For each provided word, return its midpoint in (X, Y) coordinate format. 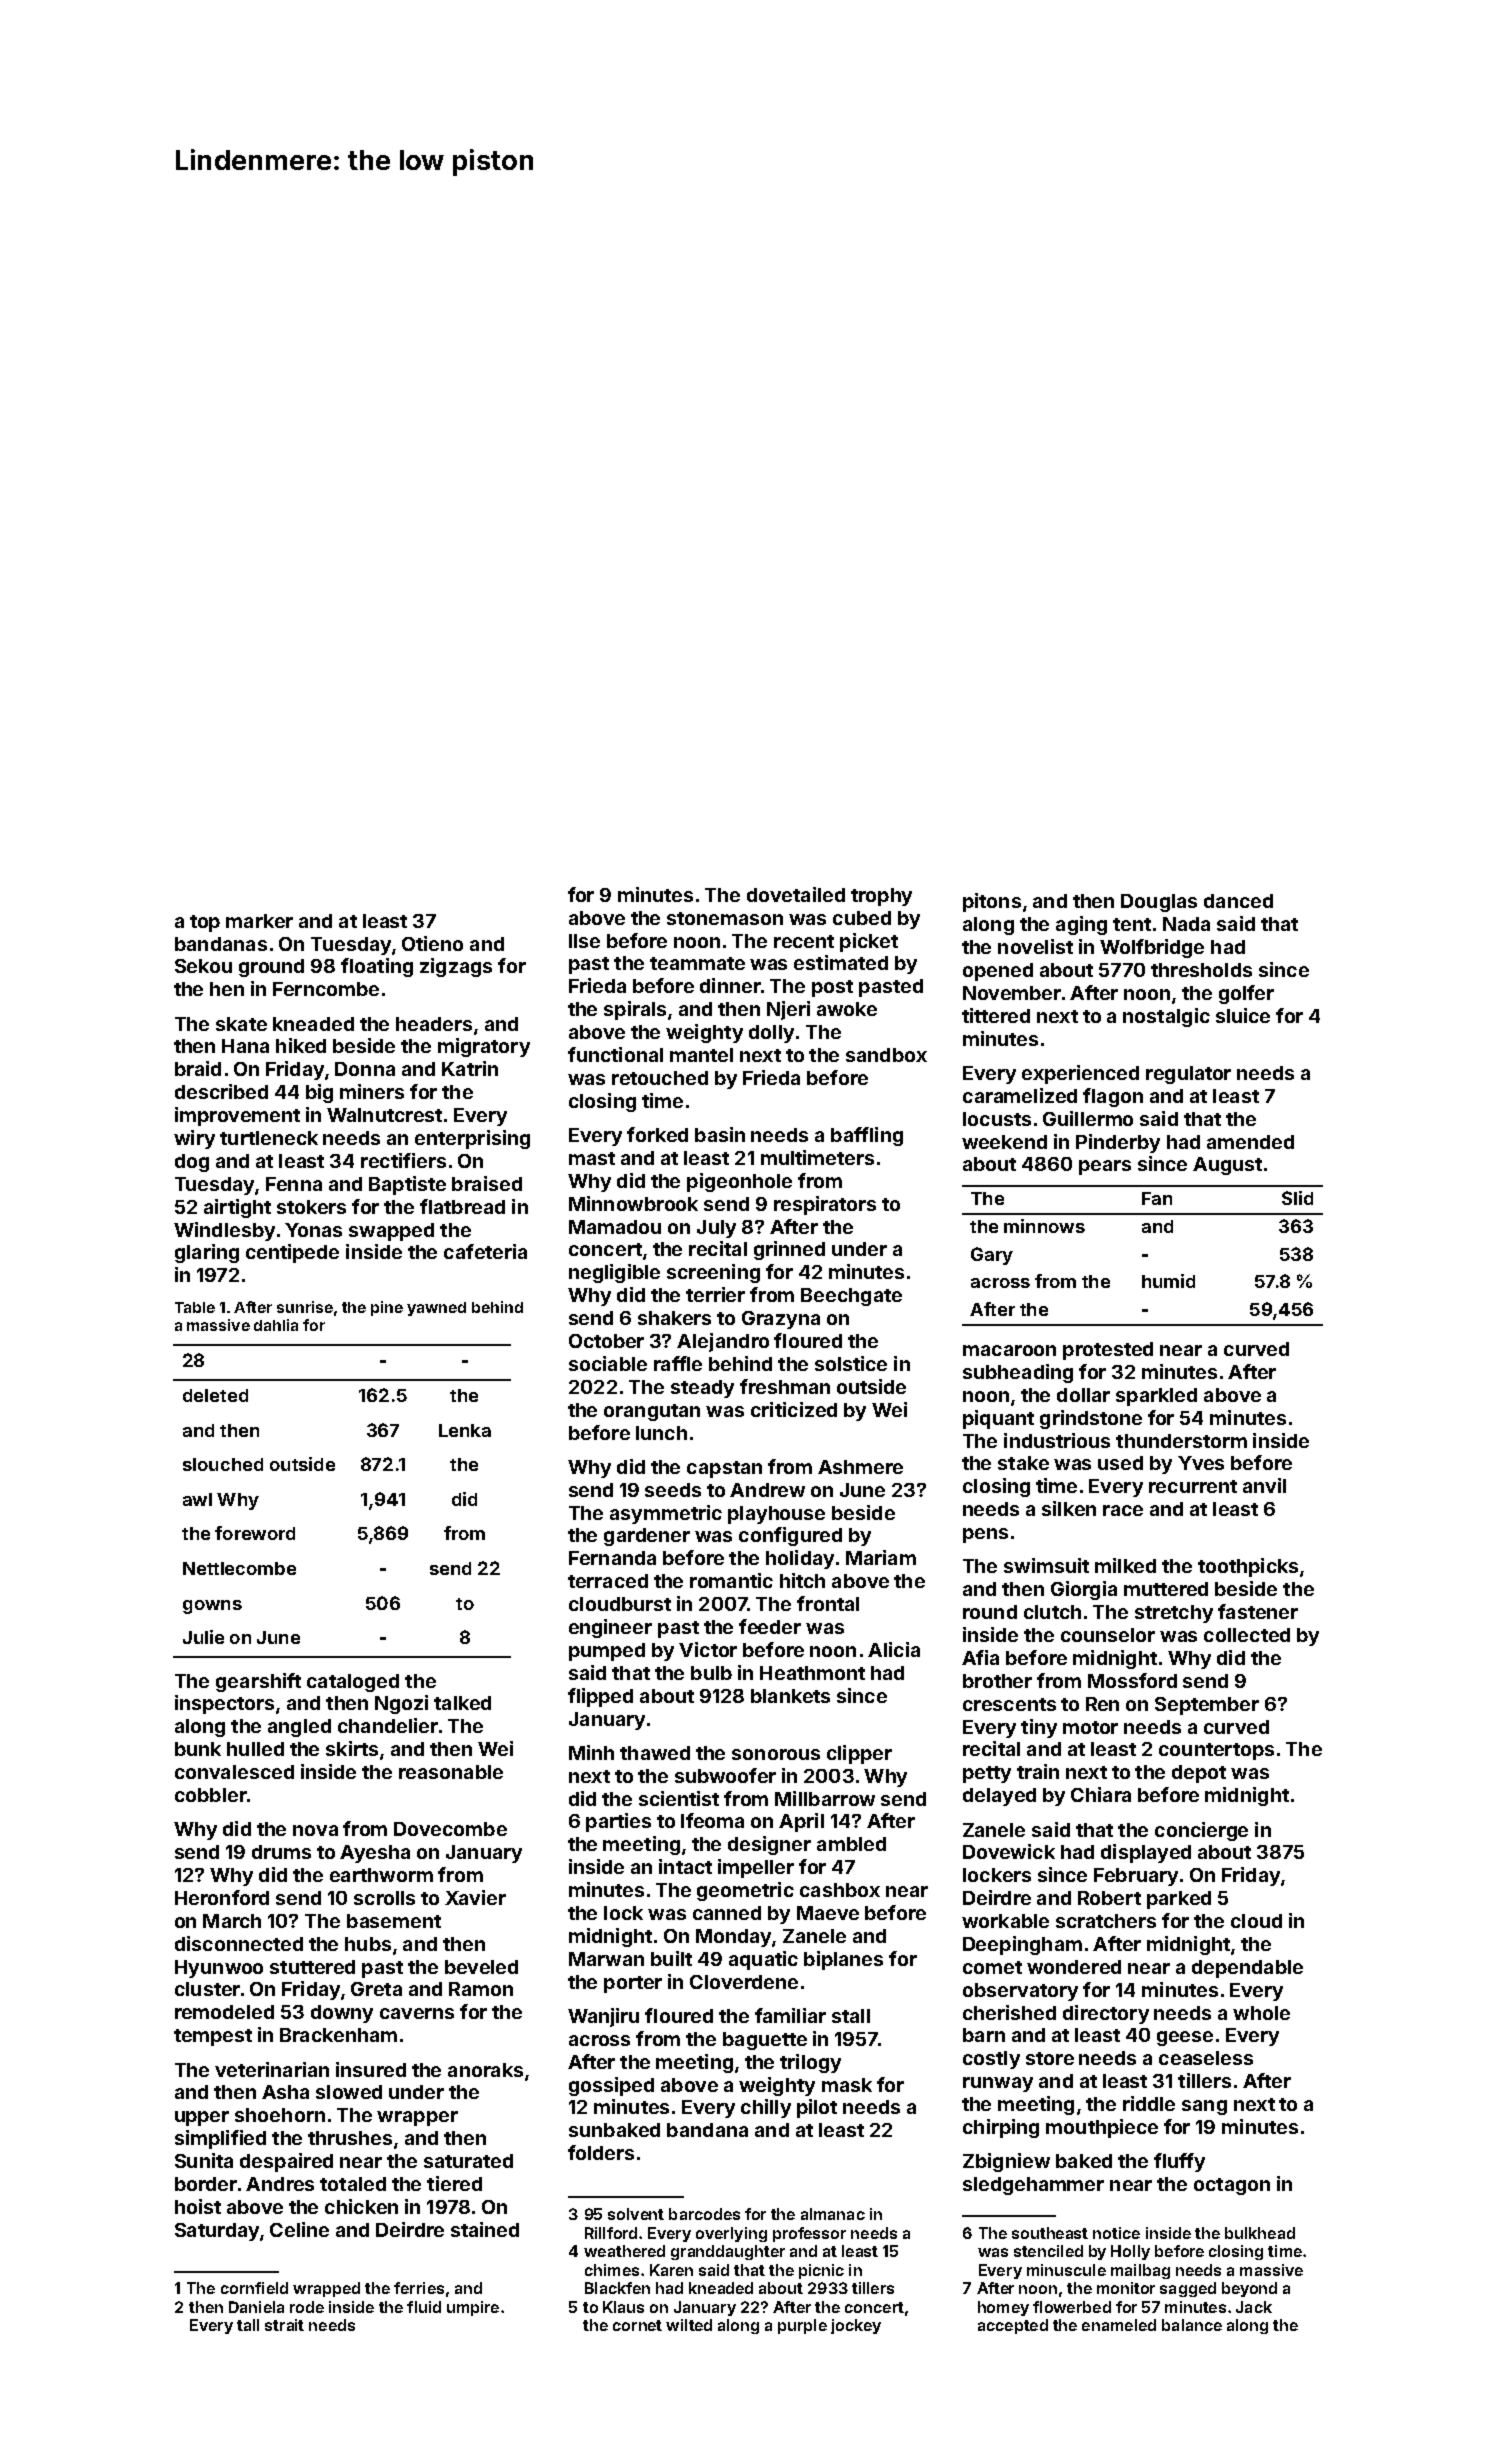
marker (259, 921)
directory (1106, 2014)
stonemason (725, 918)
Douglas (1159, 903)
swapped (391, 1232)
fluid (424, 2307)
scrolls (384, 1898)
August (1227, 1166)
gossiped (611, 2086)
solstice (851, 1363)
